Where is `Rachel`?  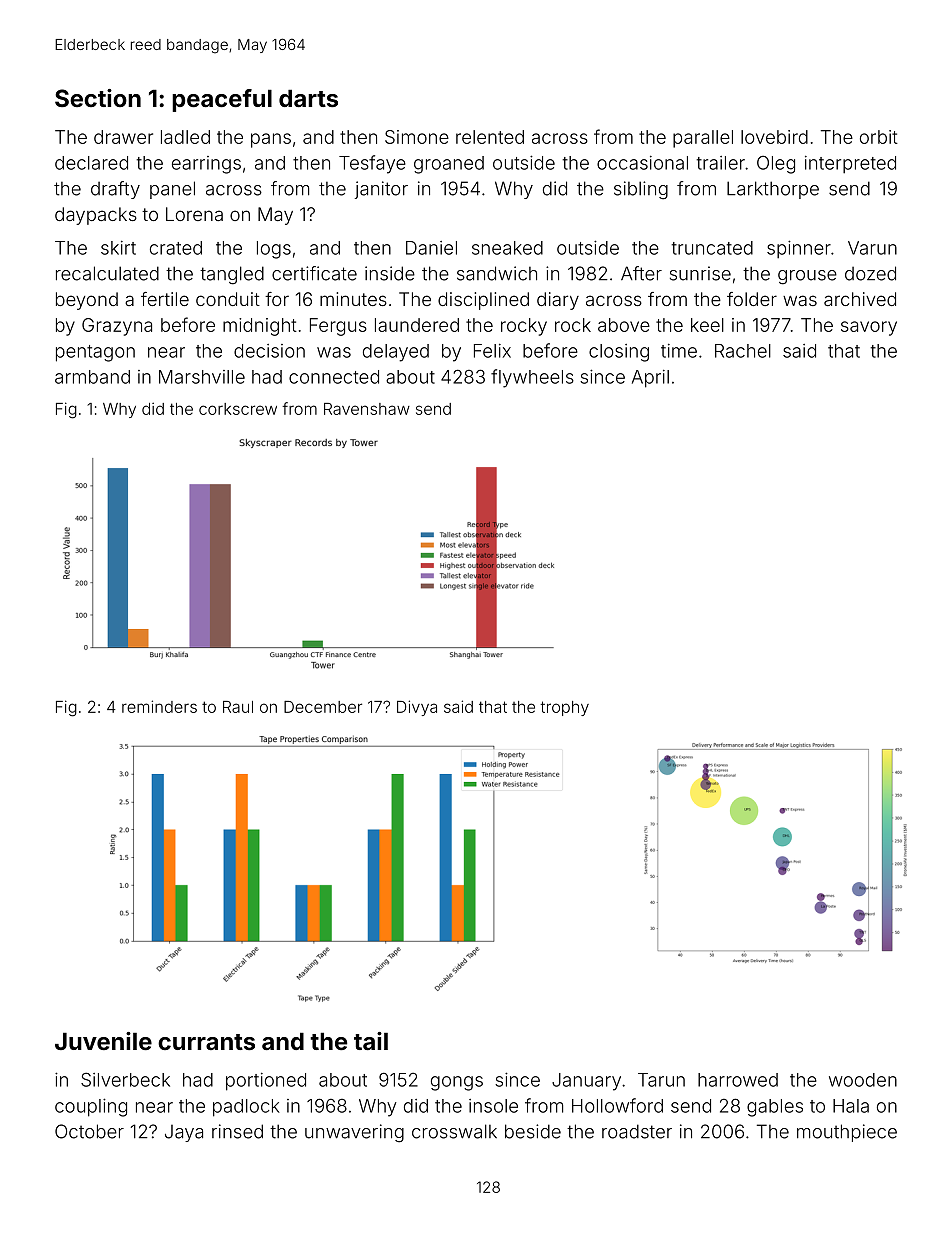 Rachel is located at coordinates (743, 351).
